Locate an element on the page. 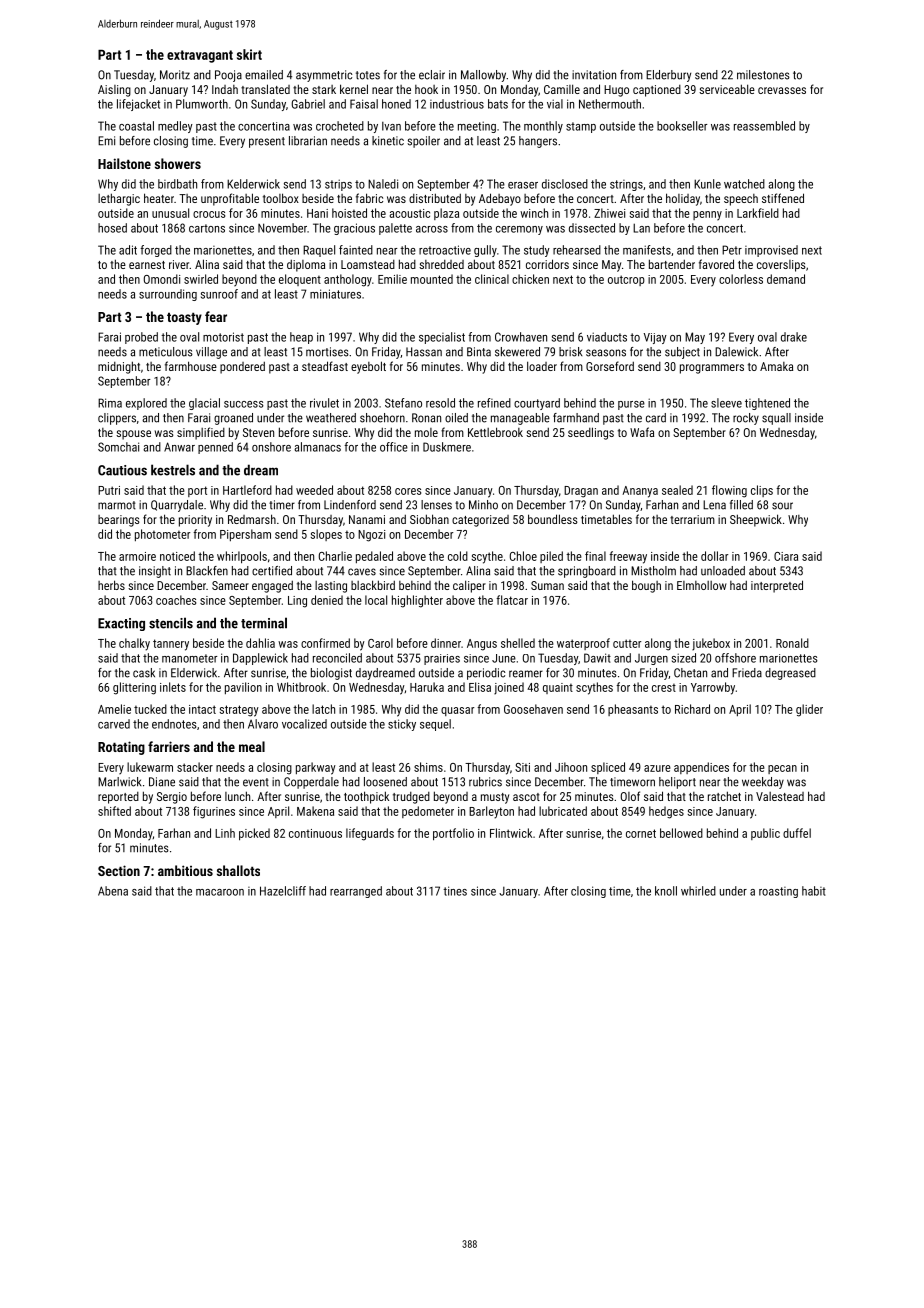  public is located at coordinates (765, 834).
